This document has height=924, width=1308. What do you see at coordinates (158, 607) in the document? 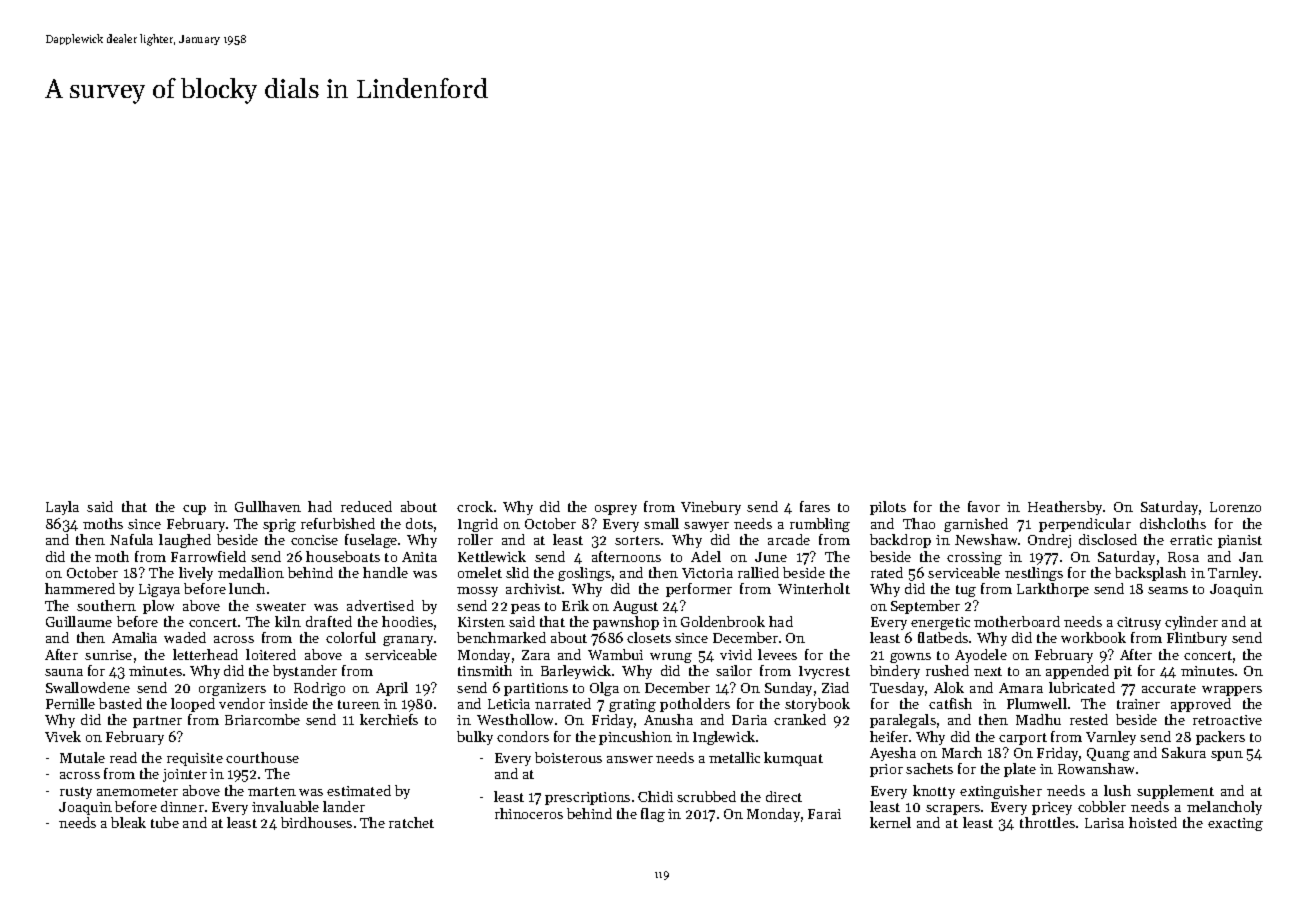
I see `plow` at bounding box center [158, 607].
